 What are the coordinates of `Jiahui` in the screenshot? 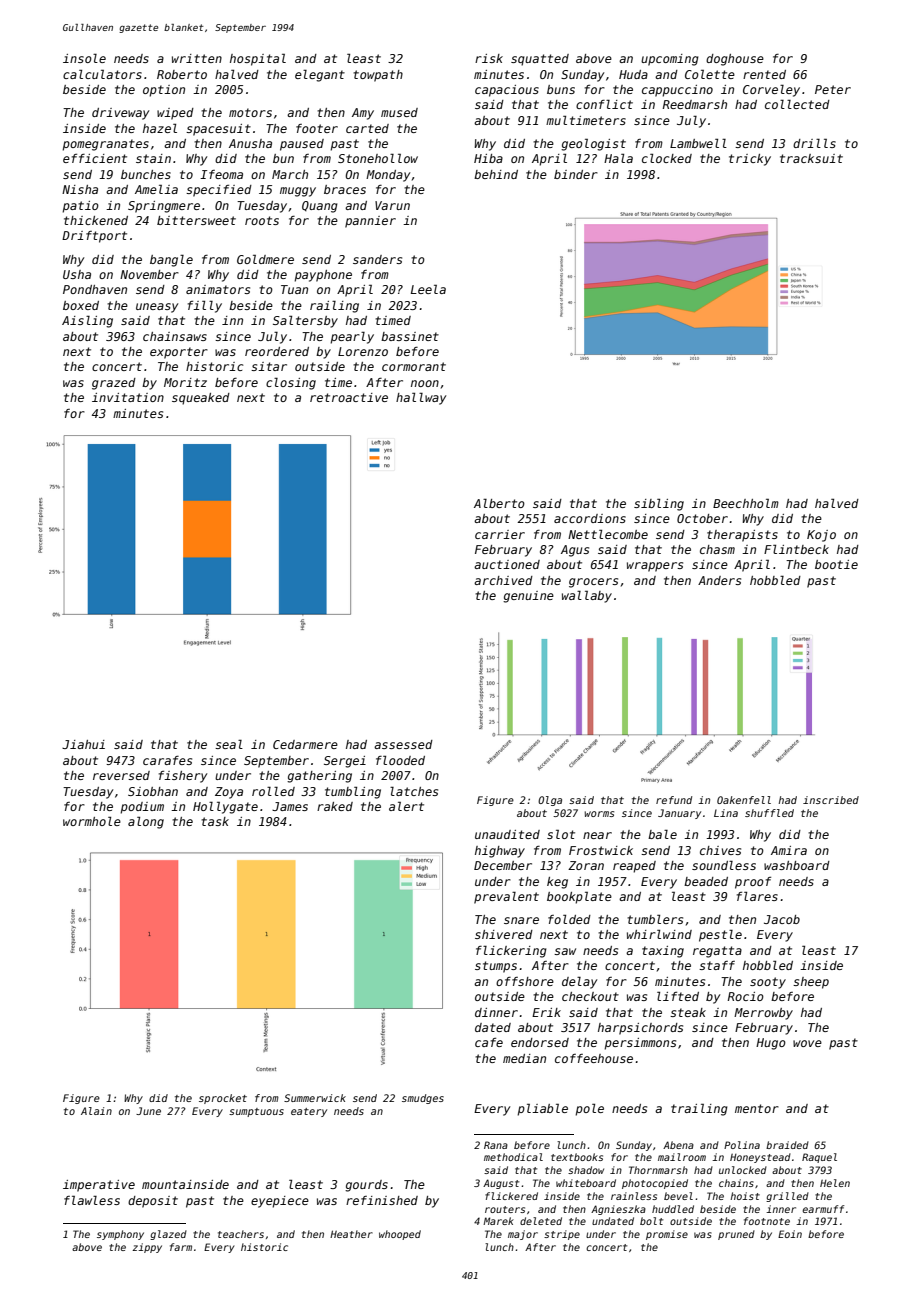 It's located at (83, 744).
